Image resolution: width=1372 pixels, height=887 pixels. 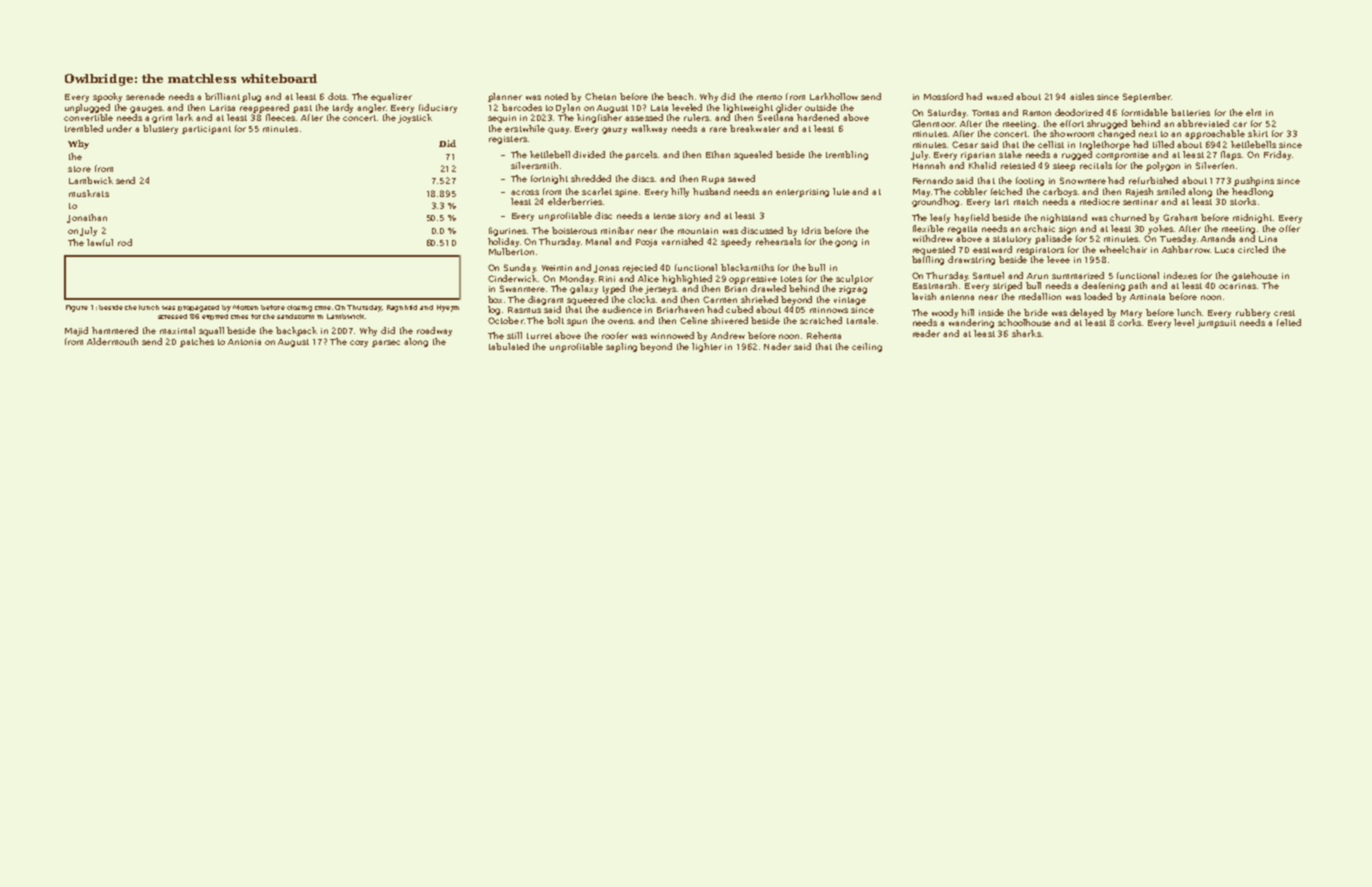 I want to click on tense, so click(x=665, y=216).
